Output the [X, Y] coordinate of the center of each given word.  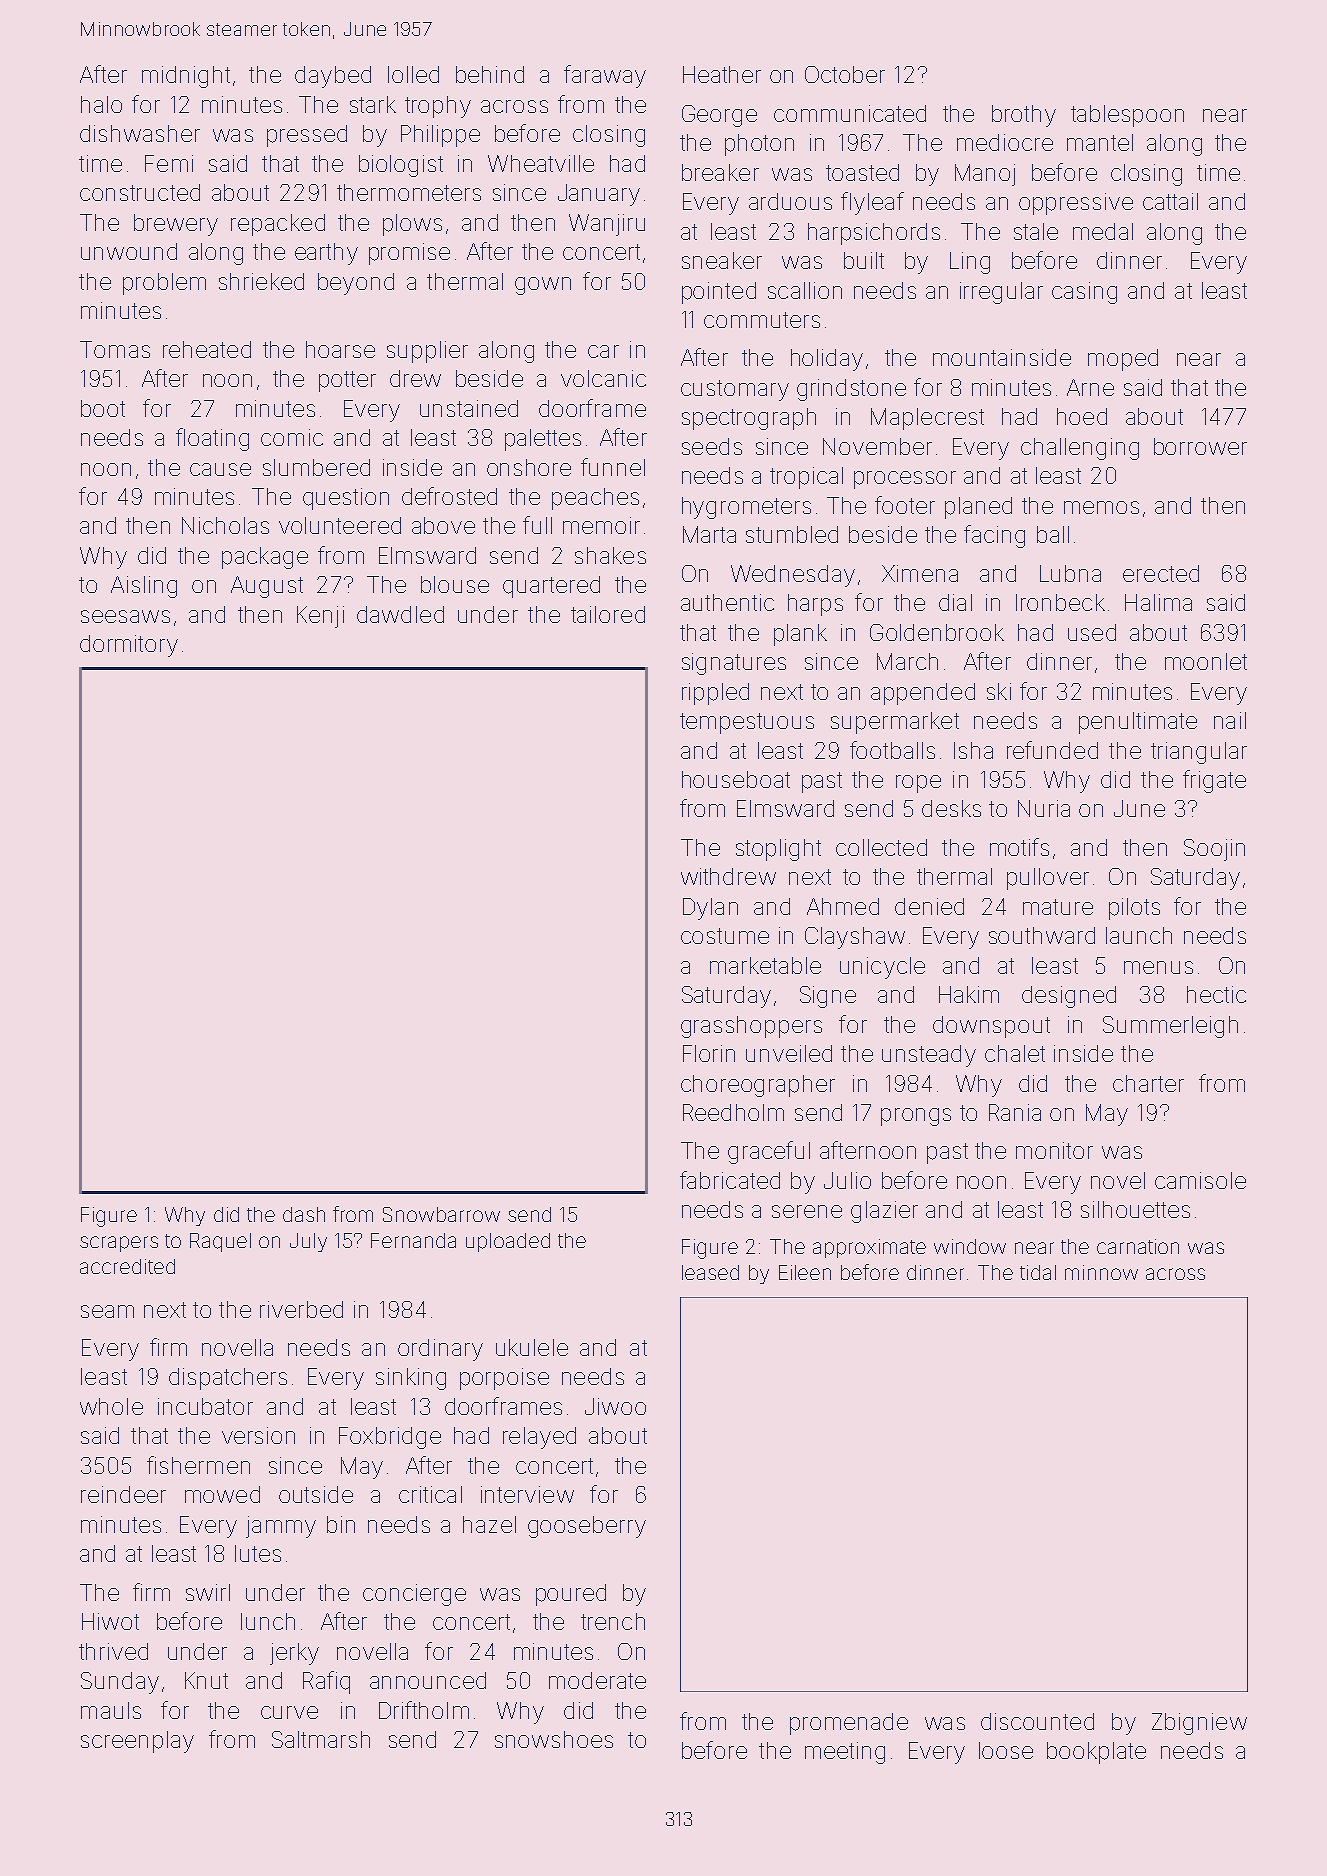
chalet [1015, 1053]
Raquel [220, 1242]
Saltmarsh [321, 1739]
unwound [129, 251]
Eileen [805, 1272]
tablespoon [1127, 116]
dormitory [129, 646]
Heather [722, 74]
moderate [597, 1680]
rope [918, 784]
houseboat [736, 779]
